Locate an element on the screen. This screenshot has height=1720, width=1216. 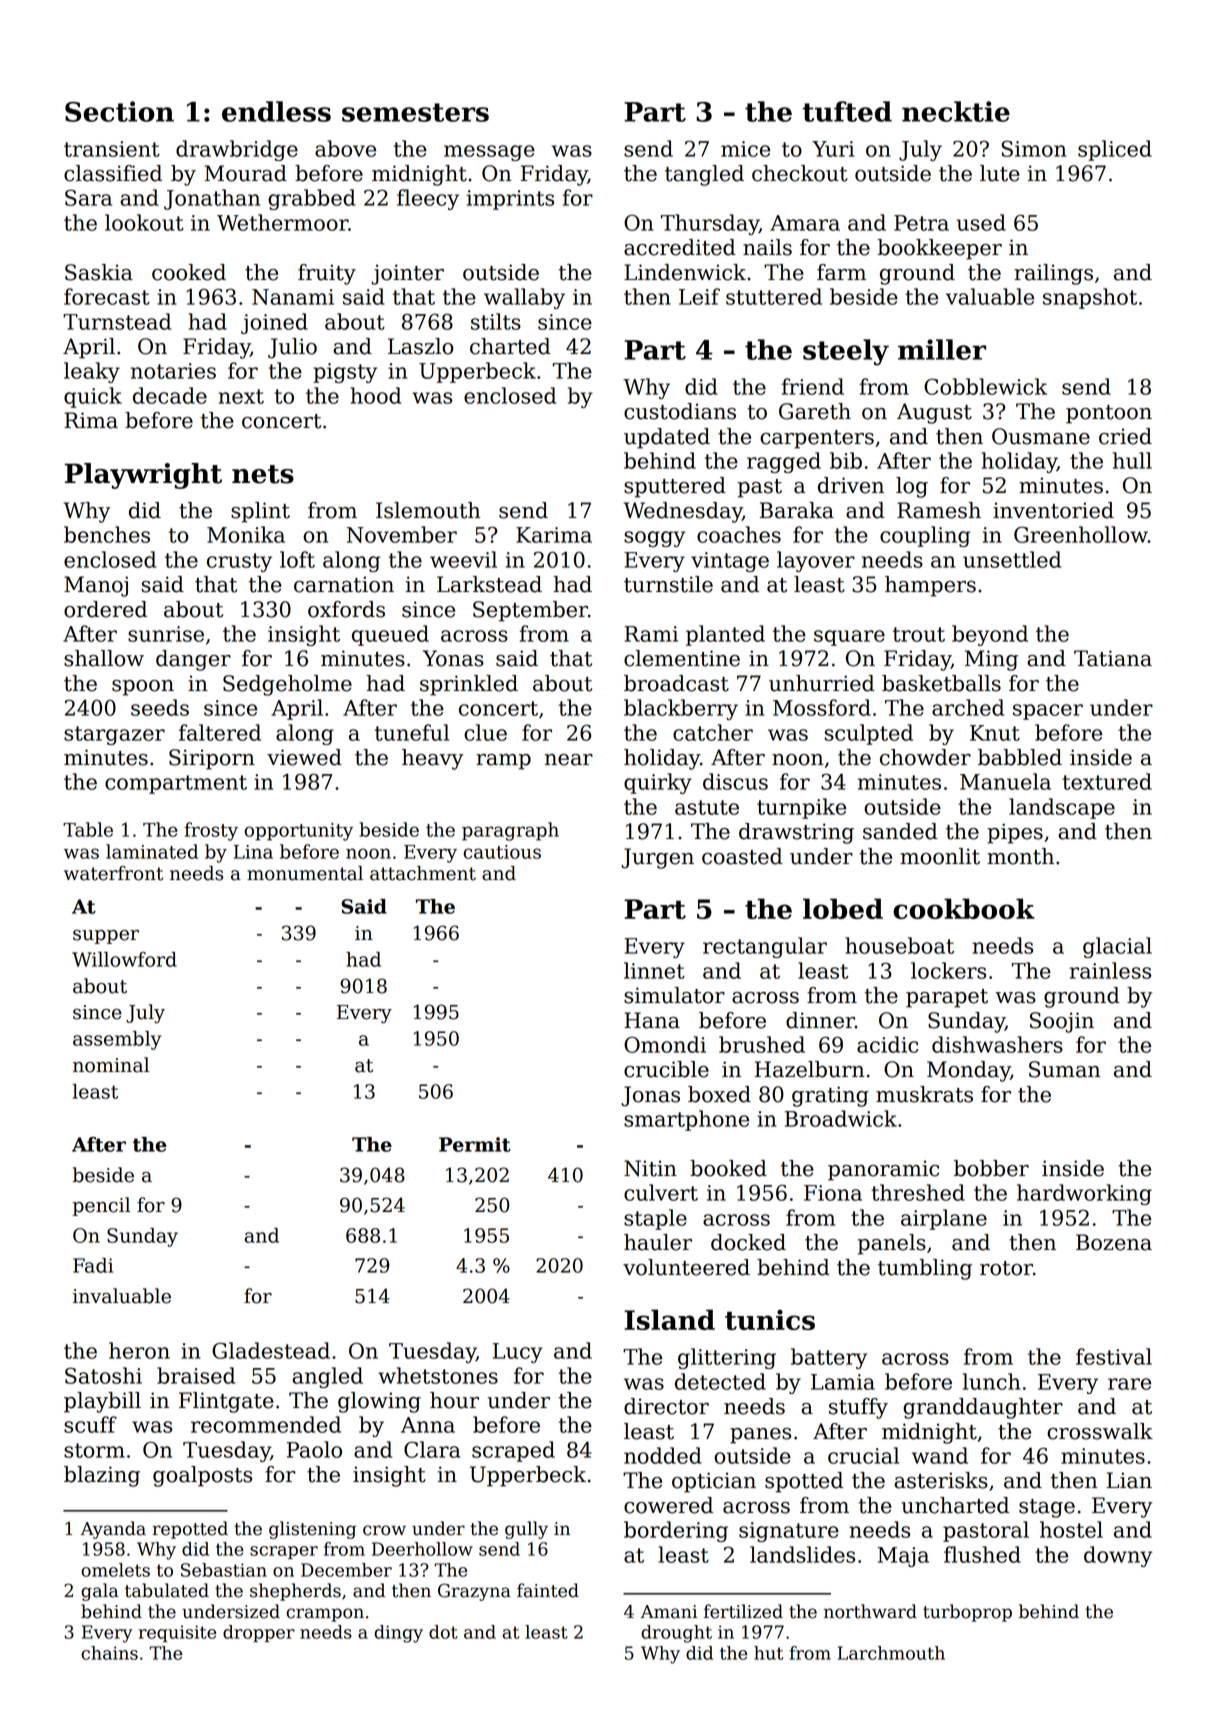
hut is located at coordinates (768, 1653).
